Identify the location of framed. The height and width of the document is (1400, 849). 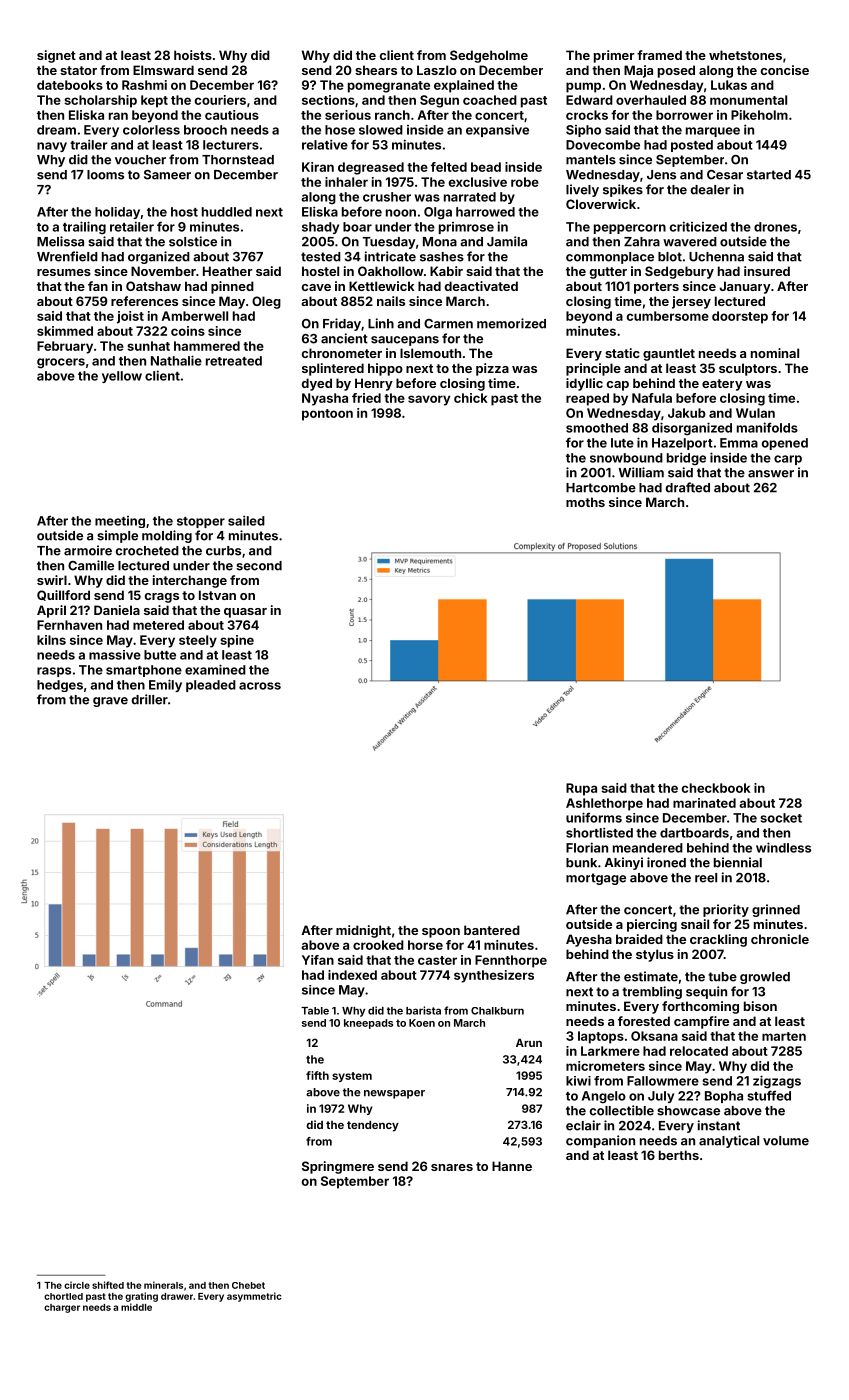
(659, 55).
